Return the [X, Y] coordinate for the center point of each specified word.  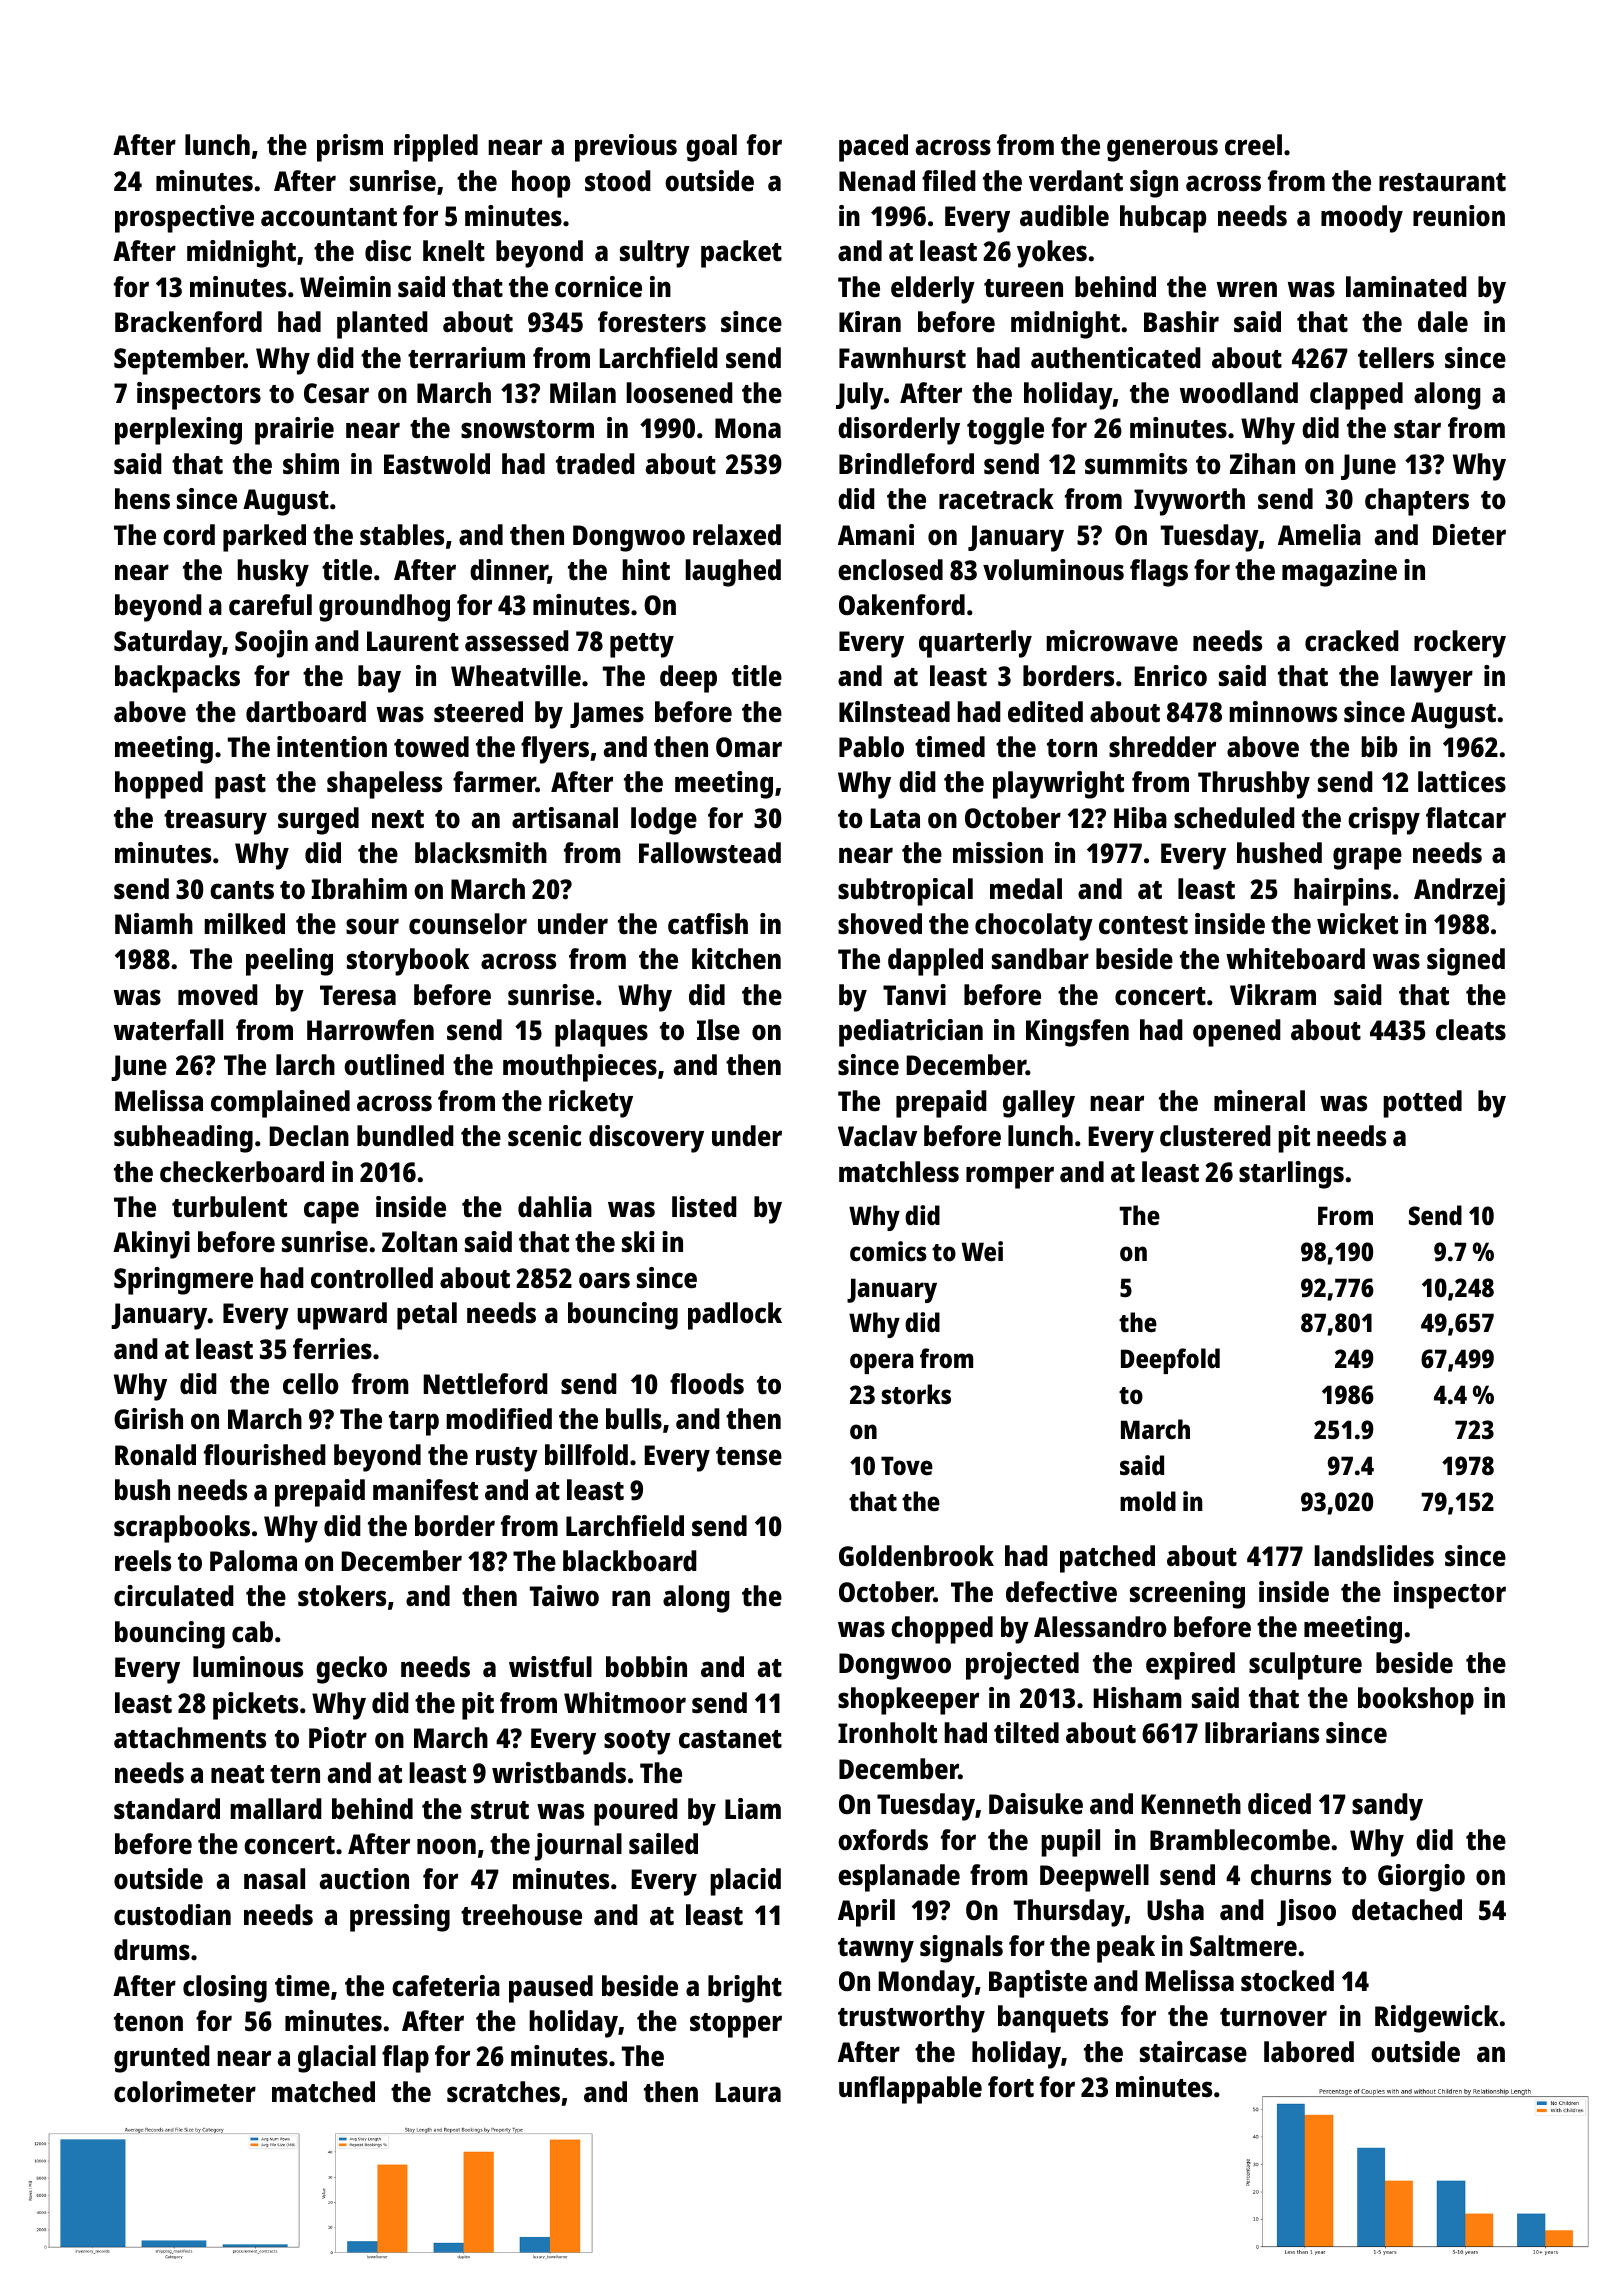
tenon [148, 2022]
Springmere [183, 1281]
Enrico [1170, 675]
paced [873, 148]
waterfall [168, 1029]
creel [1253, 145]
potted [1422, 1104]
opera [882, 1363]
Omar [749, 747]
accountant [329, 217]
